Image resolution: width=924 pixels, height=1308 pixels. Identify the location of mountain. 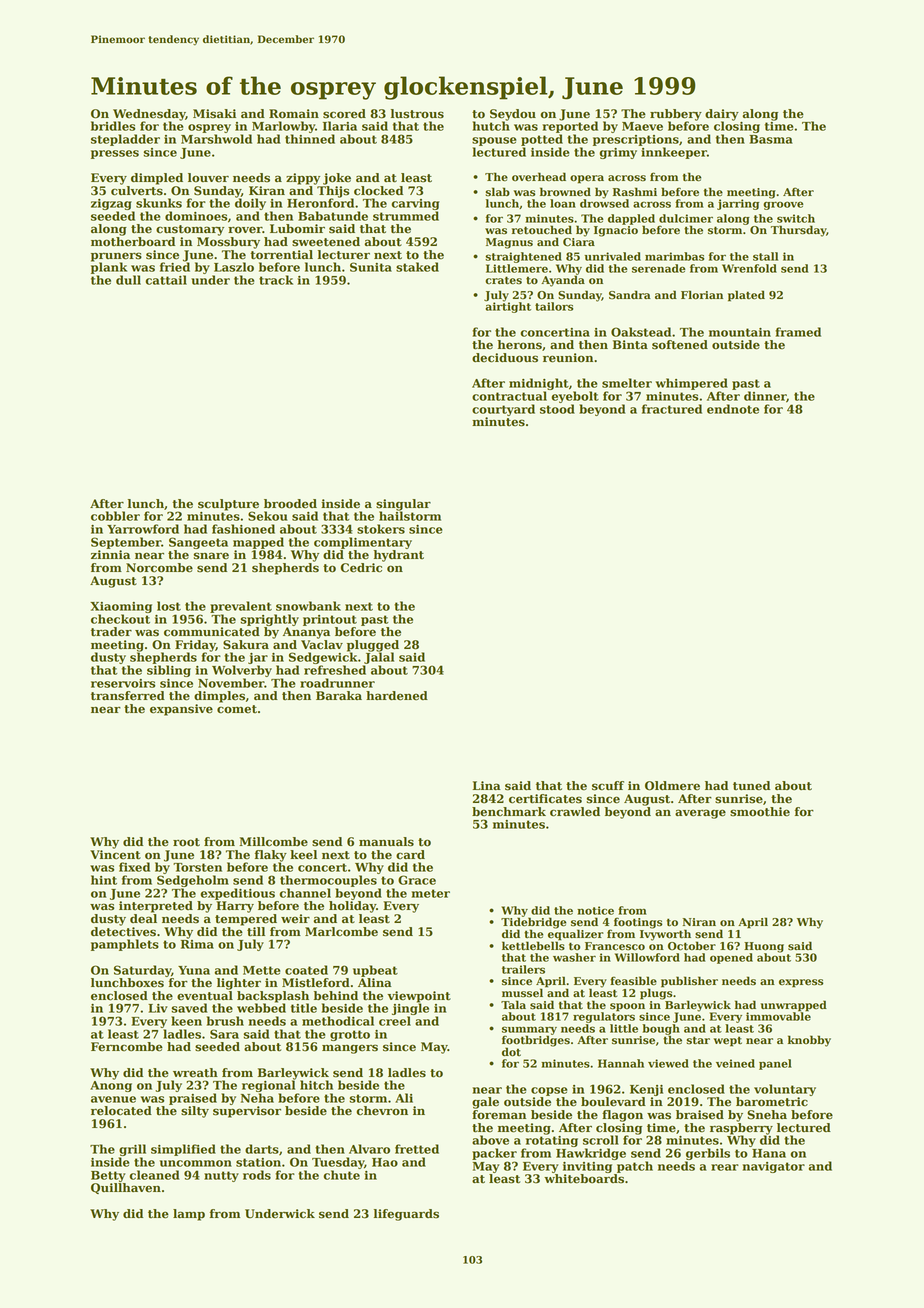
(740, 332).
